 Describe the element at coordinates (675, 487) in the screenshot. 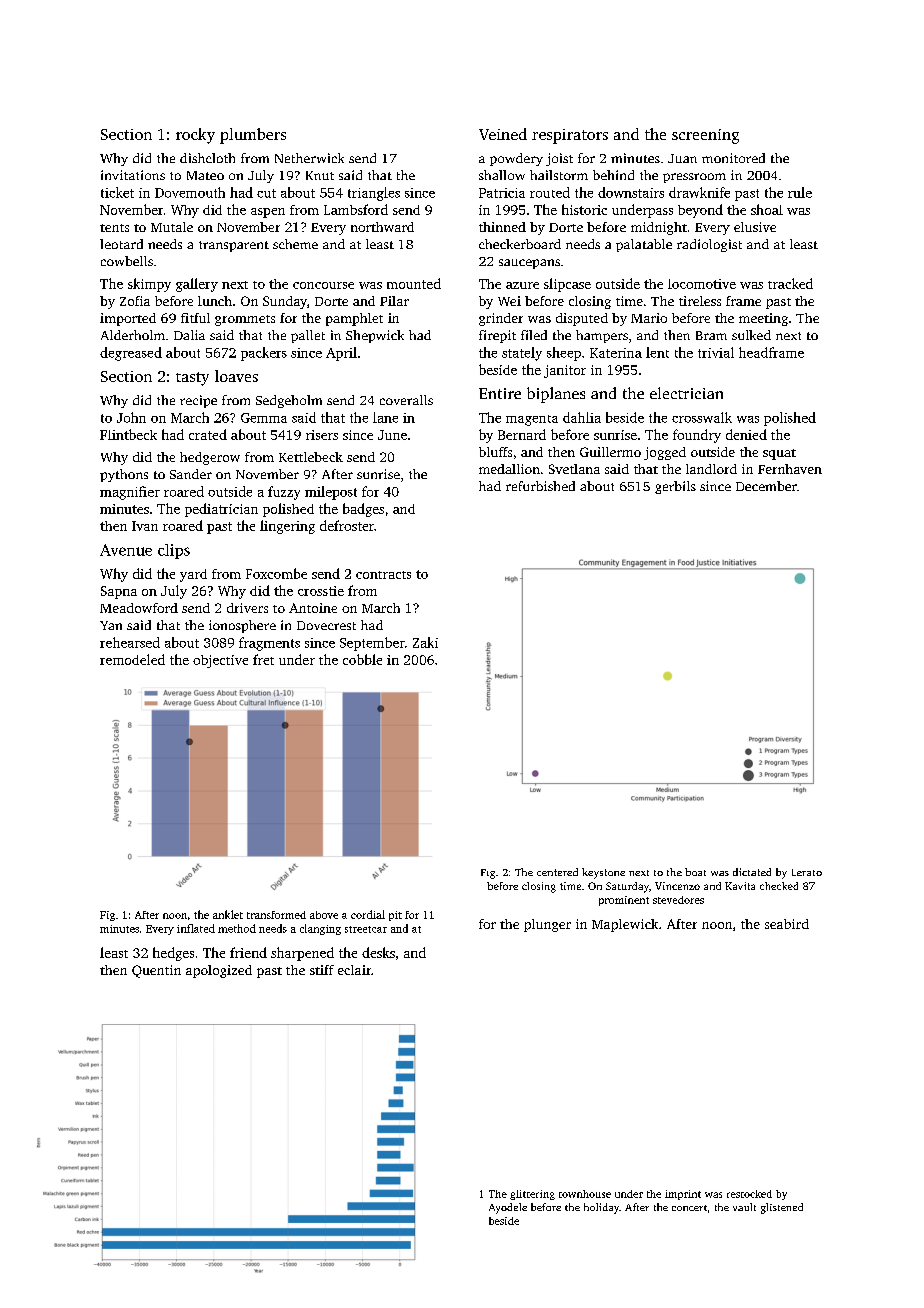

I see `gerbils` at that location.
